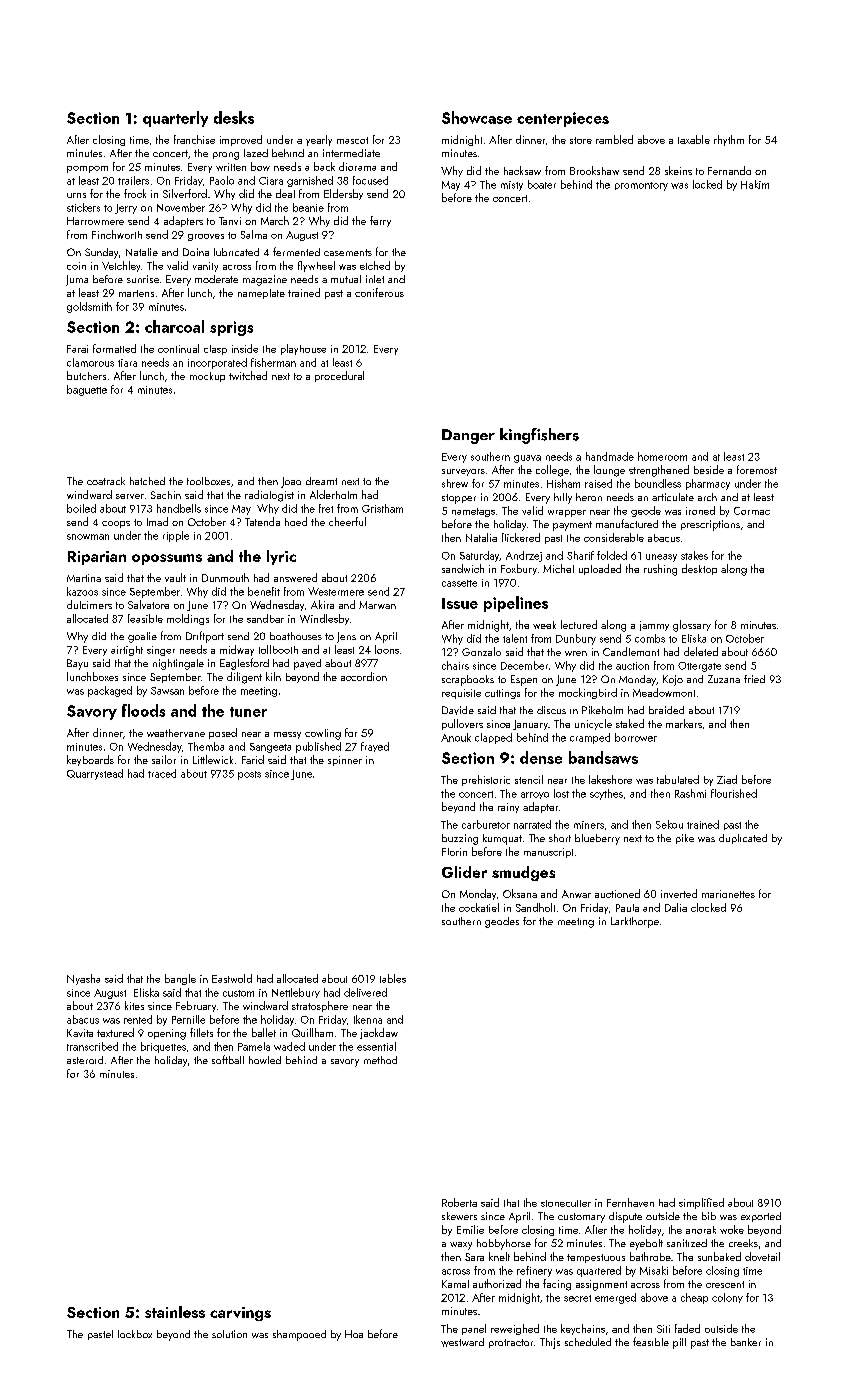 This document has width=849, height=1400. Describe the element at coordinates (459, 1202) in the document. I see `Roberta` at that location.
